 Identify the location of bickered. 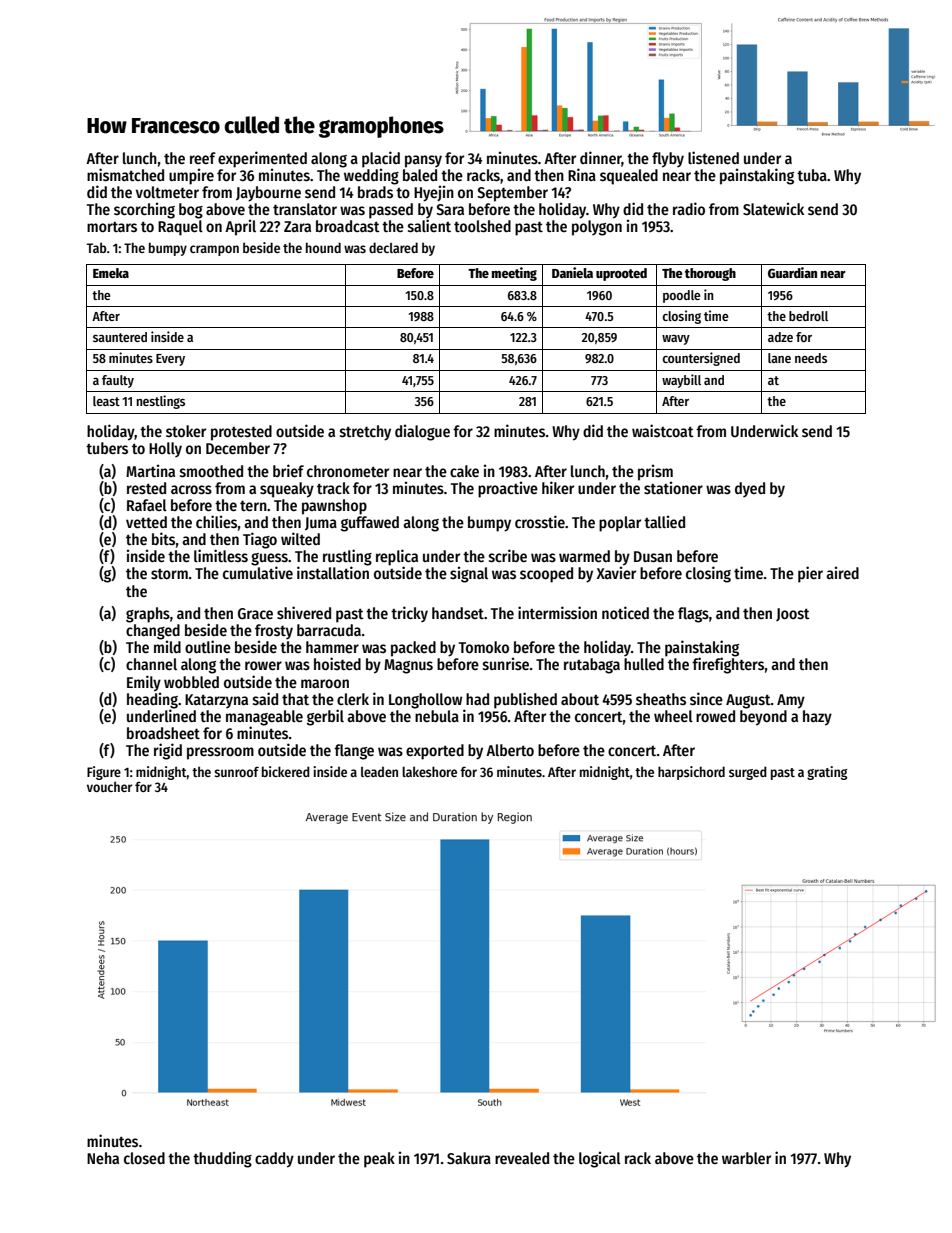
(286, 771).
